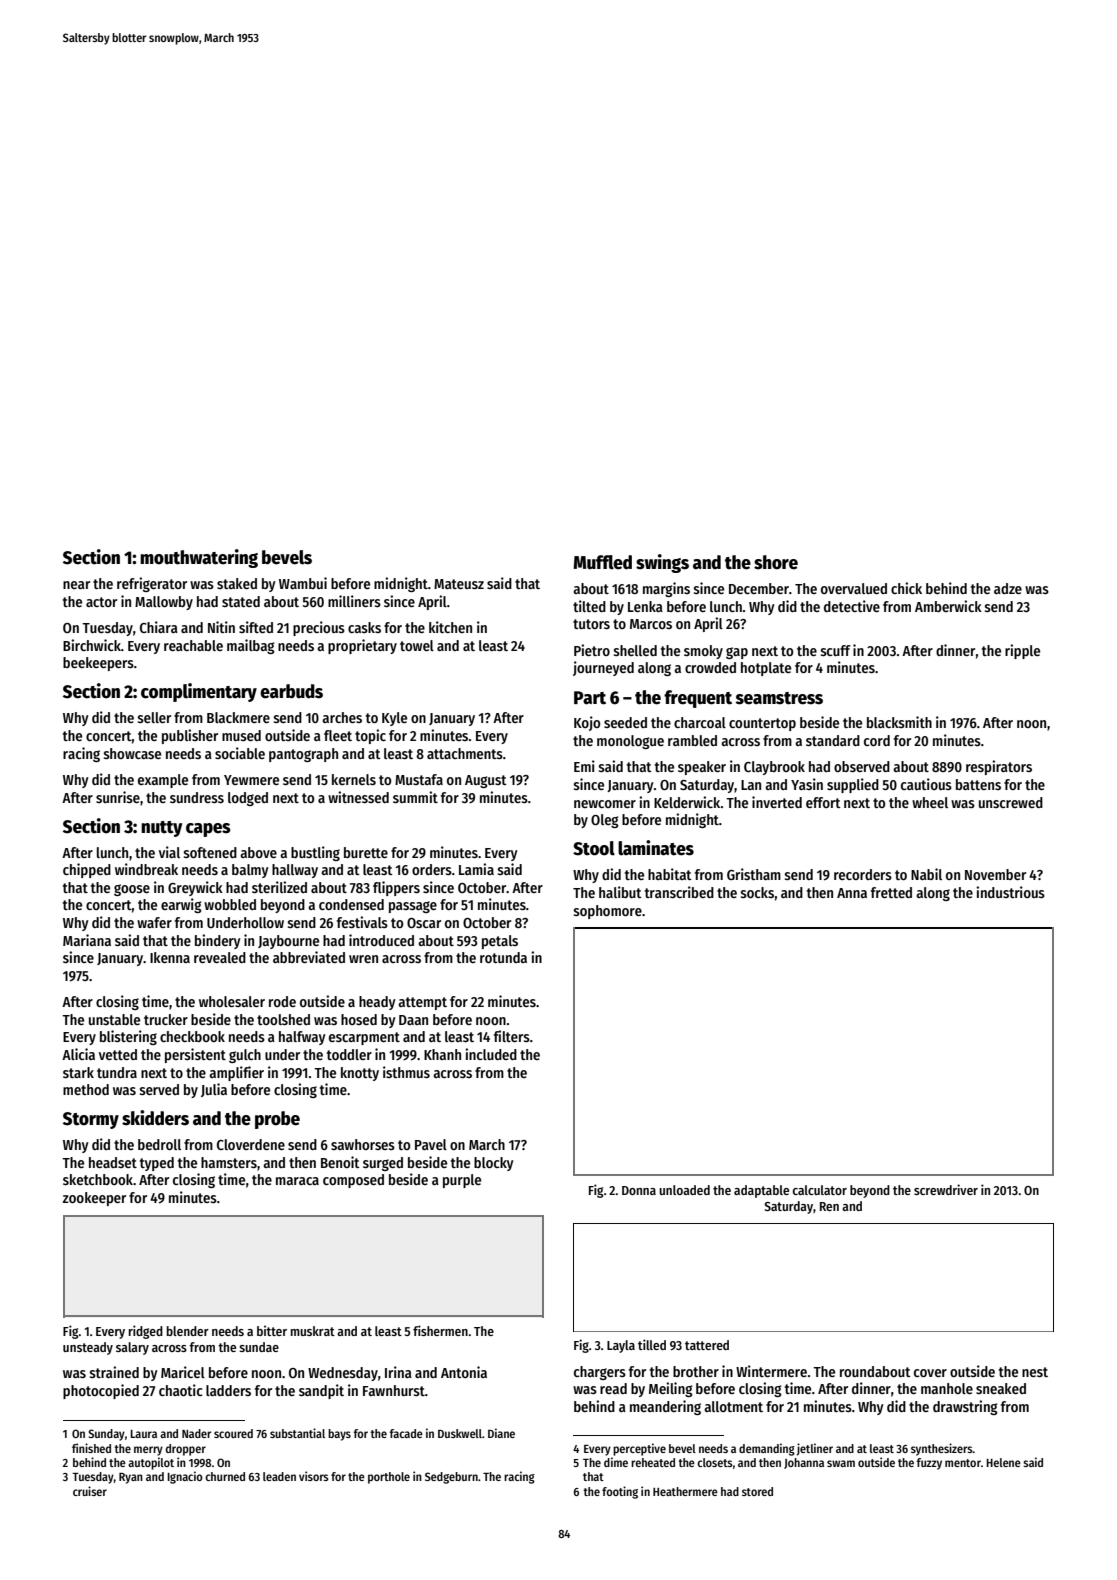  I want to click on Nitin, so click(221, 627).
